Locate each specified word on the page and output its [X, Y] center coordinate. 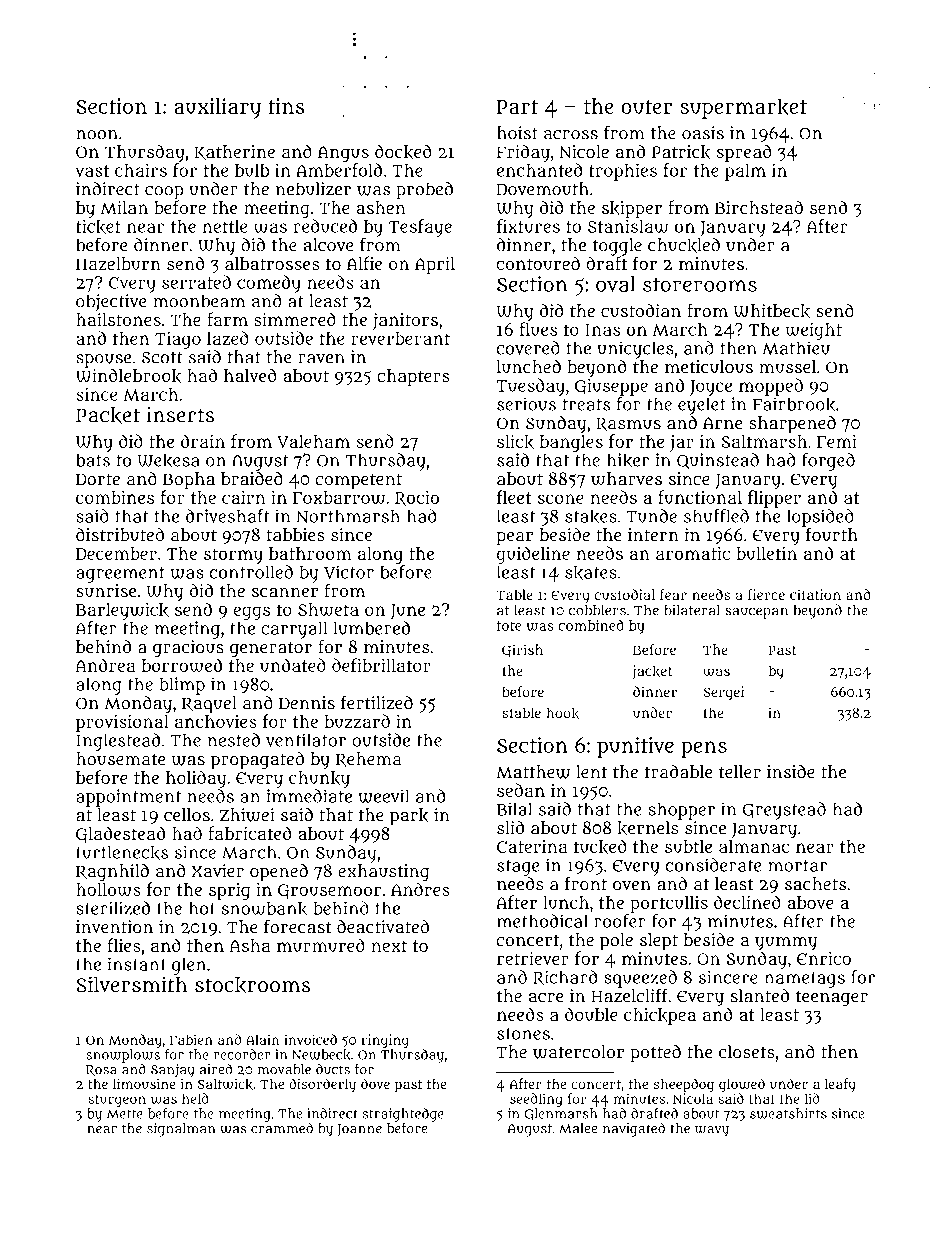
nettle [225, 226]
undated [293, 665]
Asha [250, 945]
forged [828, 462]
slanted [759, 996]
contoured [538, 263]
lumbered [372, 628]
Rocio [417, 498]
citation [815, 594]
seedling [536, 1100]
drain [203, 441]
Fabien [191, 1039]
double [591, 1014]
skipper [632, 209]
